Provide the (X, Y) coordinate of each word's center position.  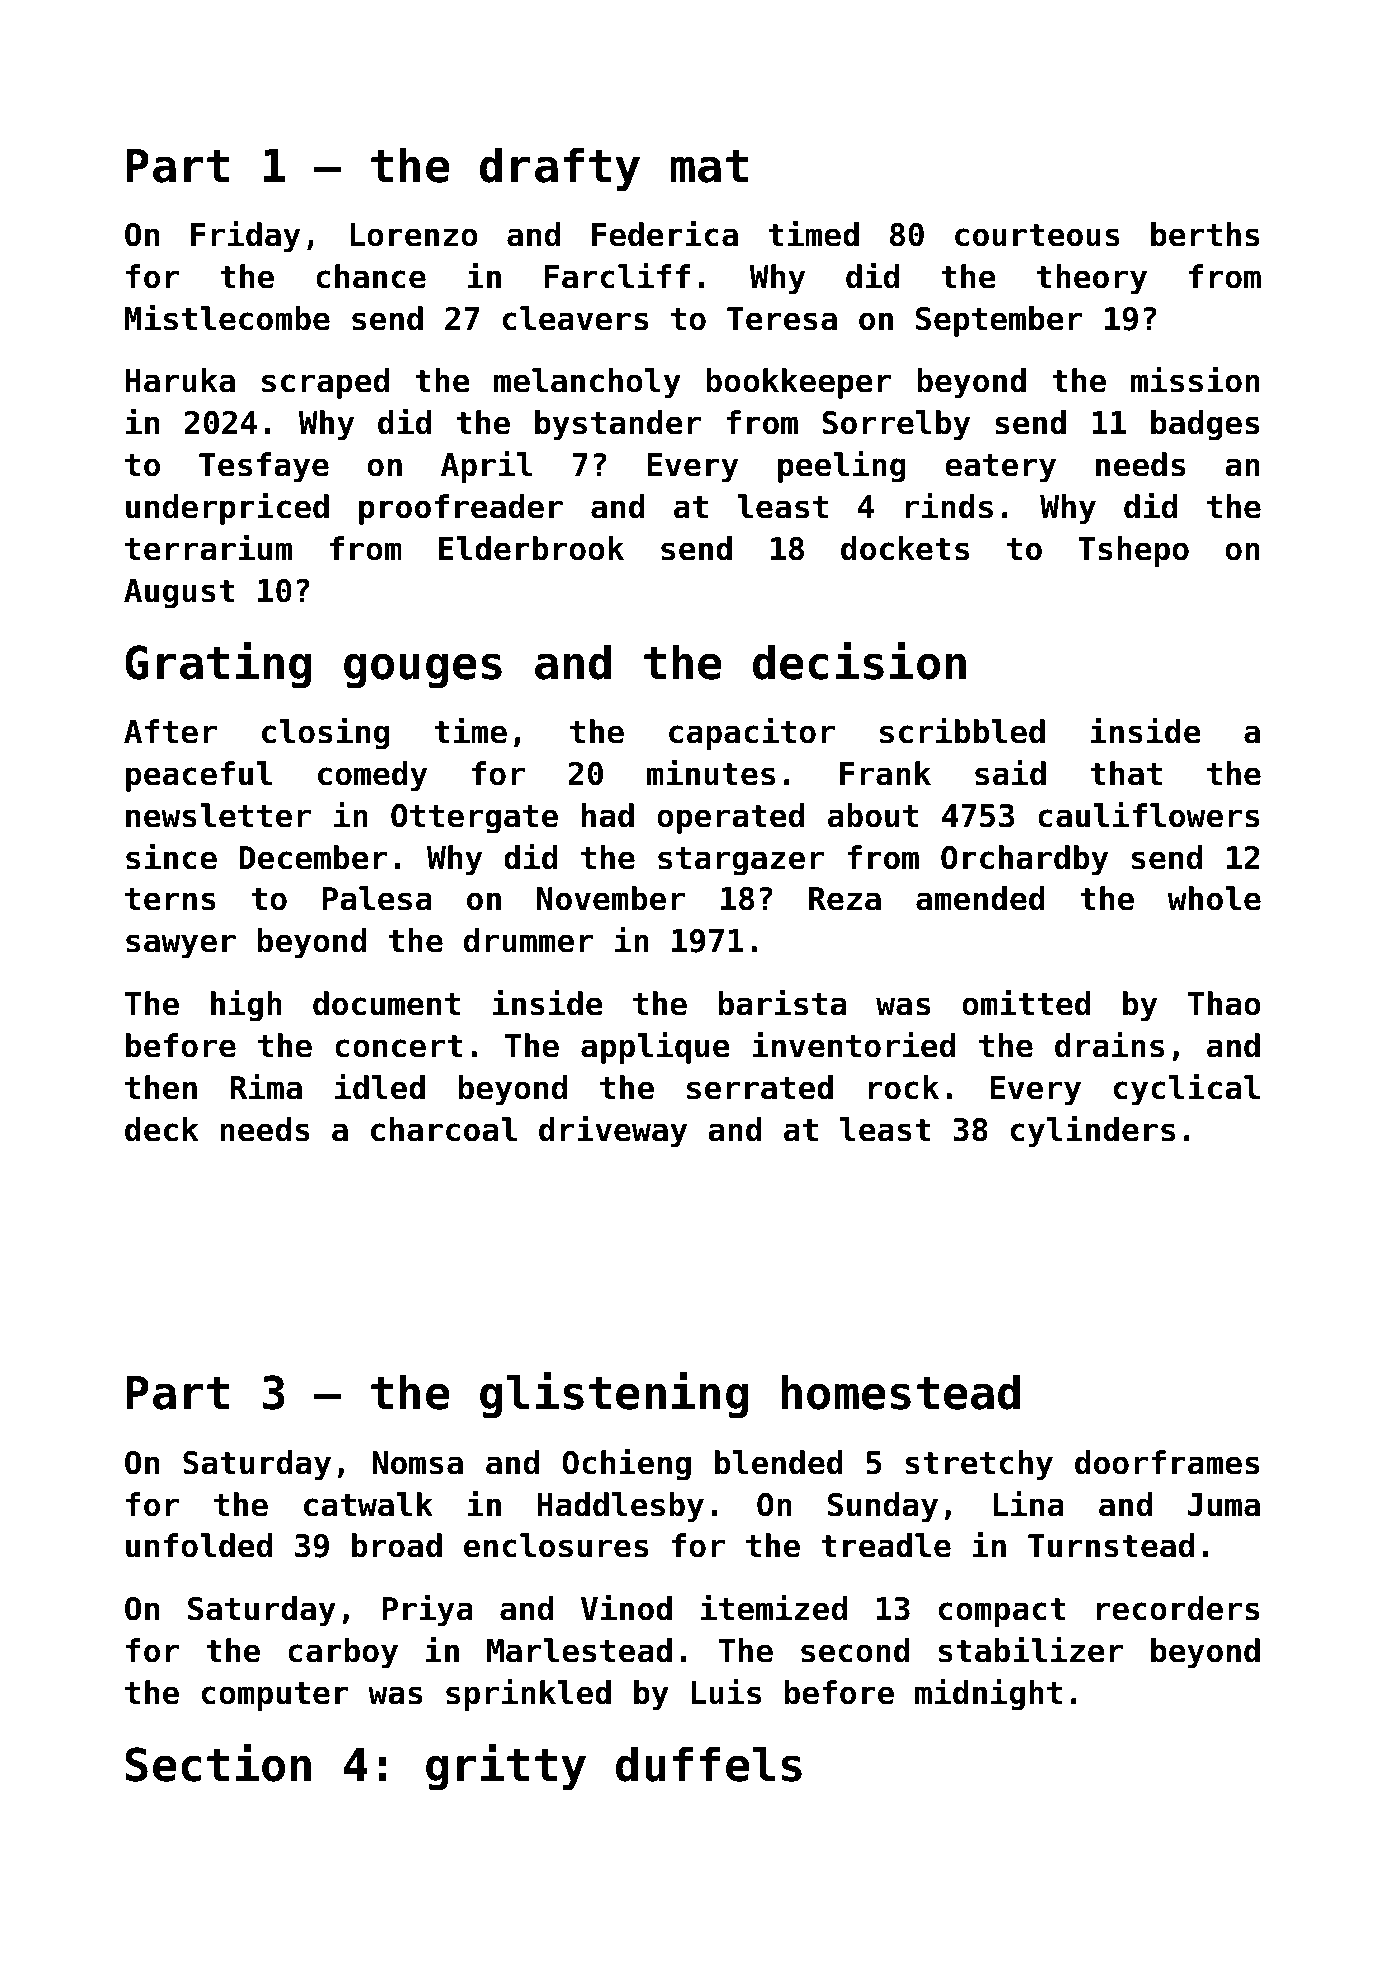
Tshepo (1133, 551)
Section (218, 1763)
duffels (709, 1764)
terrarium (208, 547)
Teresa (782, 319)
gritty (506, 1767)
